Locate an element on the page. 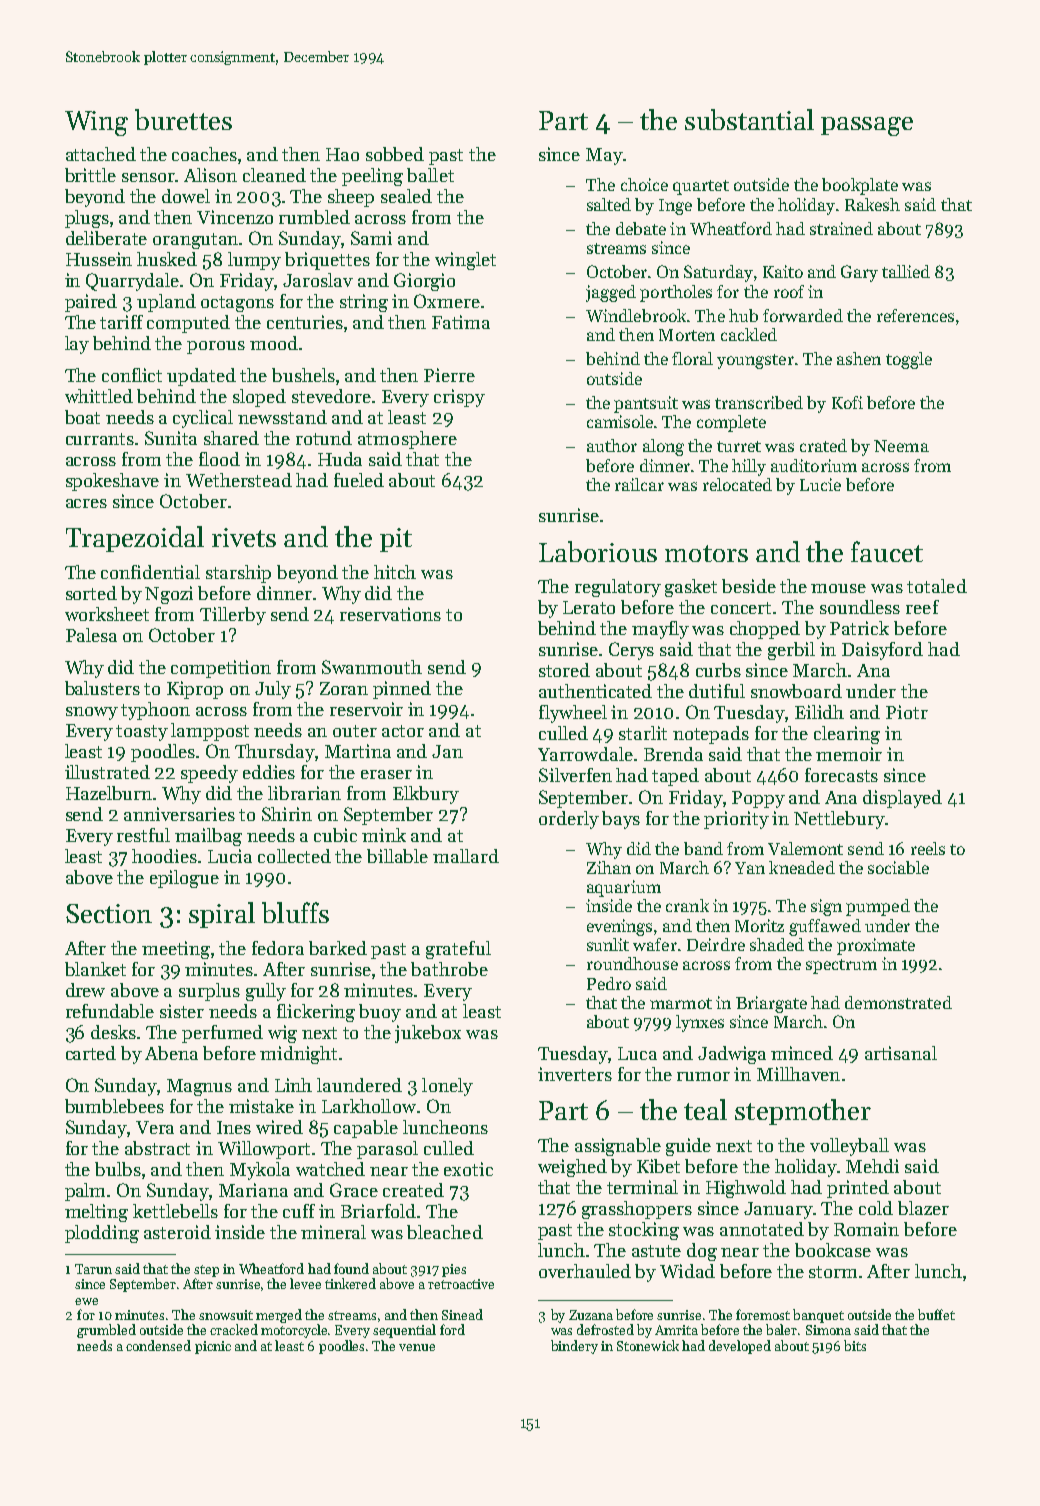 The height and width of the document is (1506, 1040). hoodies is located at coordinates (164, 856).
